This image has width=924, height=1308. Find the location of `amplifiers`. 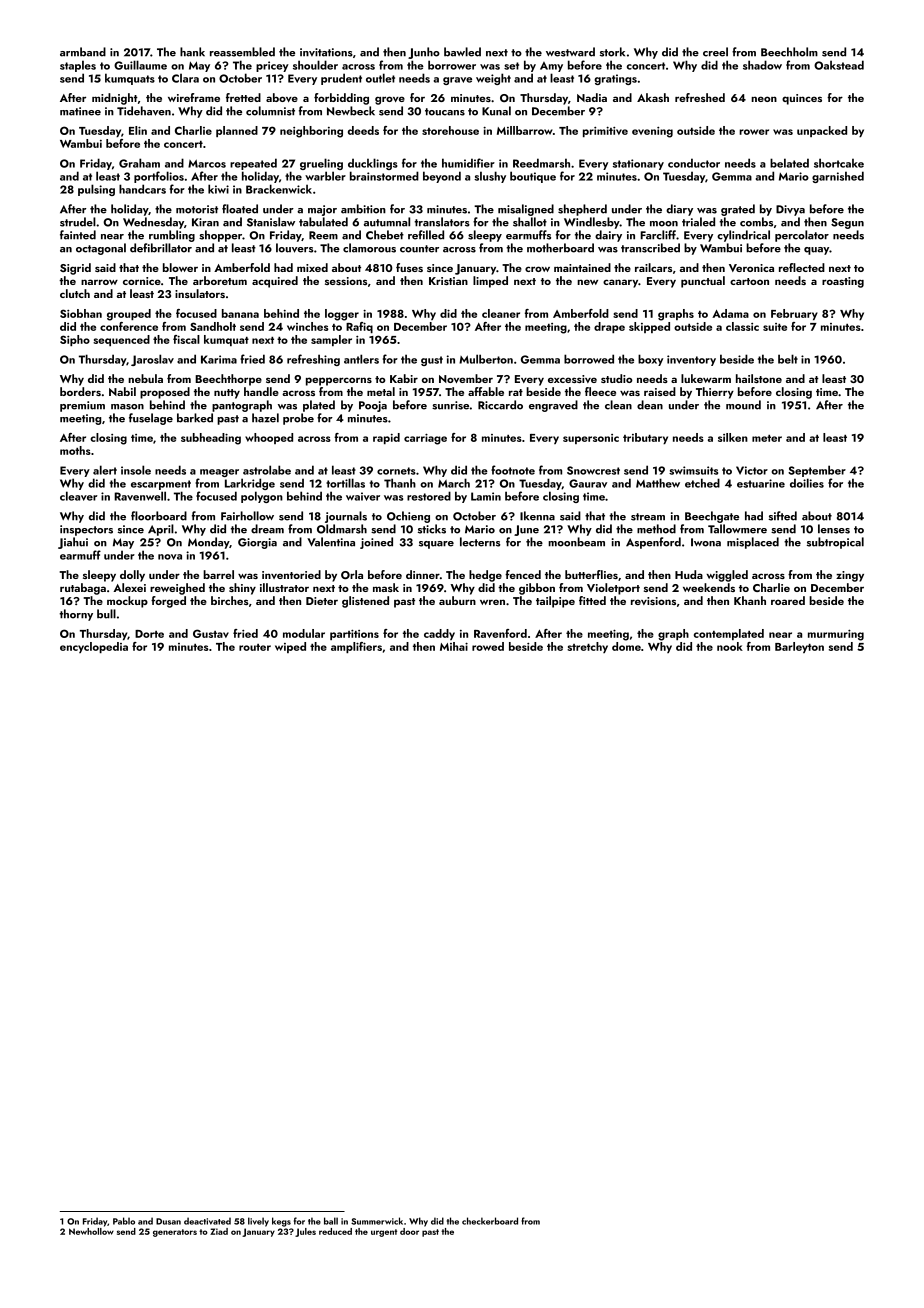

amplifiers is located at coordinates (356, 647).
